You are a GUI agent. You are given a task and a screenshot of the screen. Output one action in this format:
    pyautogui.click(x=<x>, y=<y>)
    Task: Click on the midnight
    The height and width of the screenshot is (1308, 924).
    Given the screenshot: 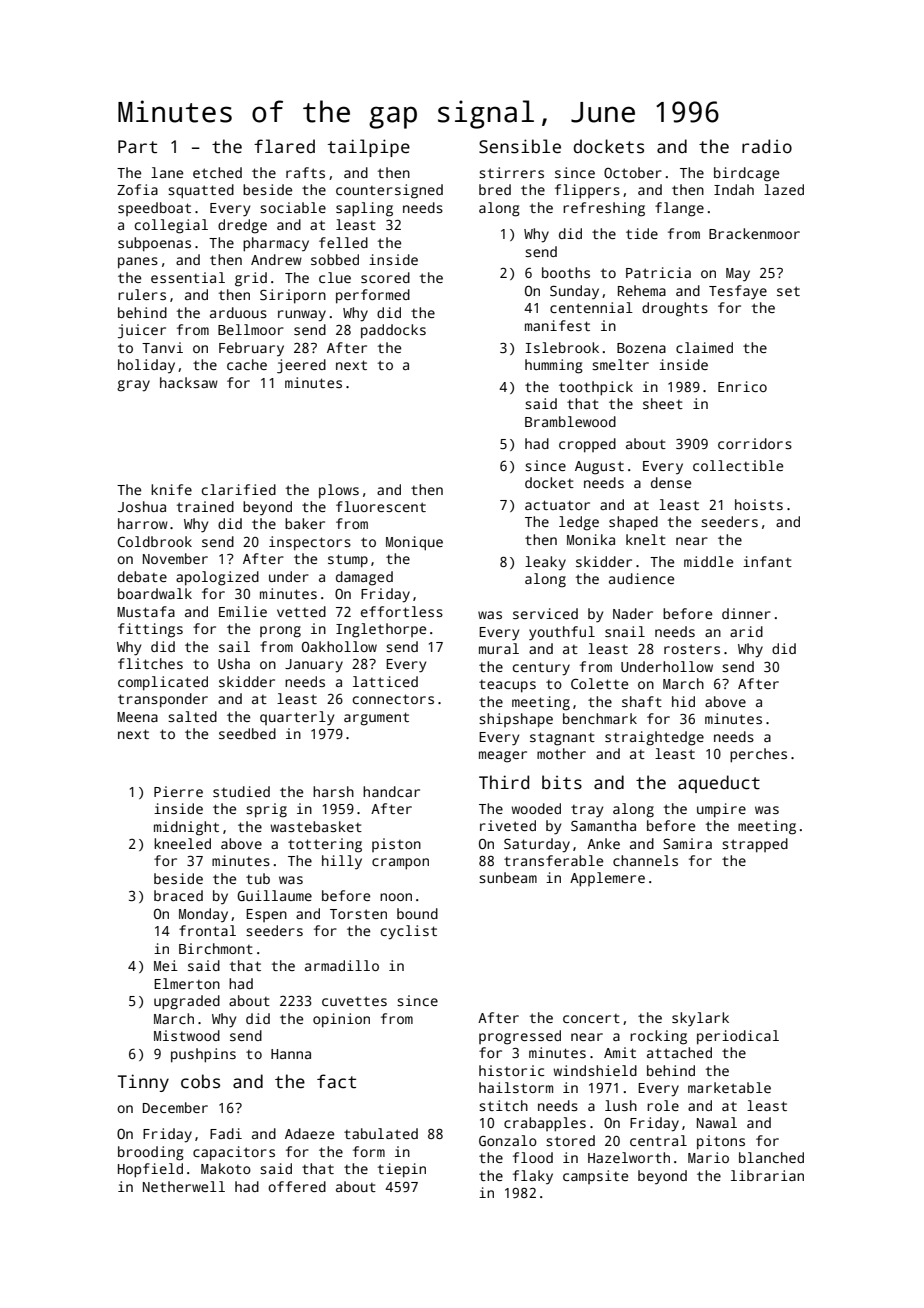 What is the action you would take?
    pyautogui.click(x=186, y=828)
